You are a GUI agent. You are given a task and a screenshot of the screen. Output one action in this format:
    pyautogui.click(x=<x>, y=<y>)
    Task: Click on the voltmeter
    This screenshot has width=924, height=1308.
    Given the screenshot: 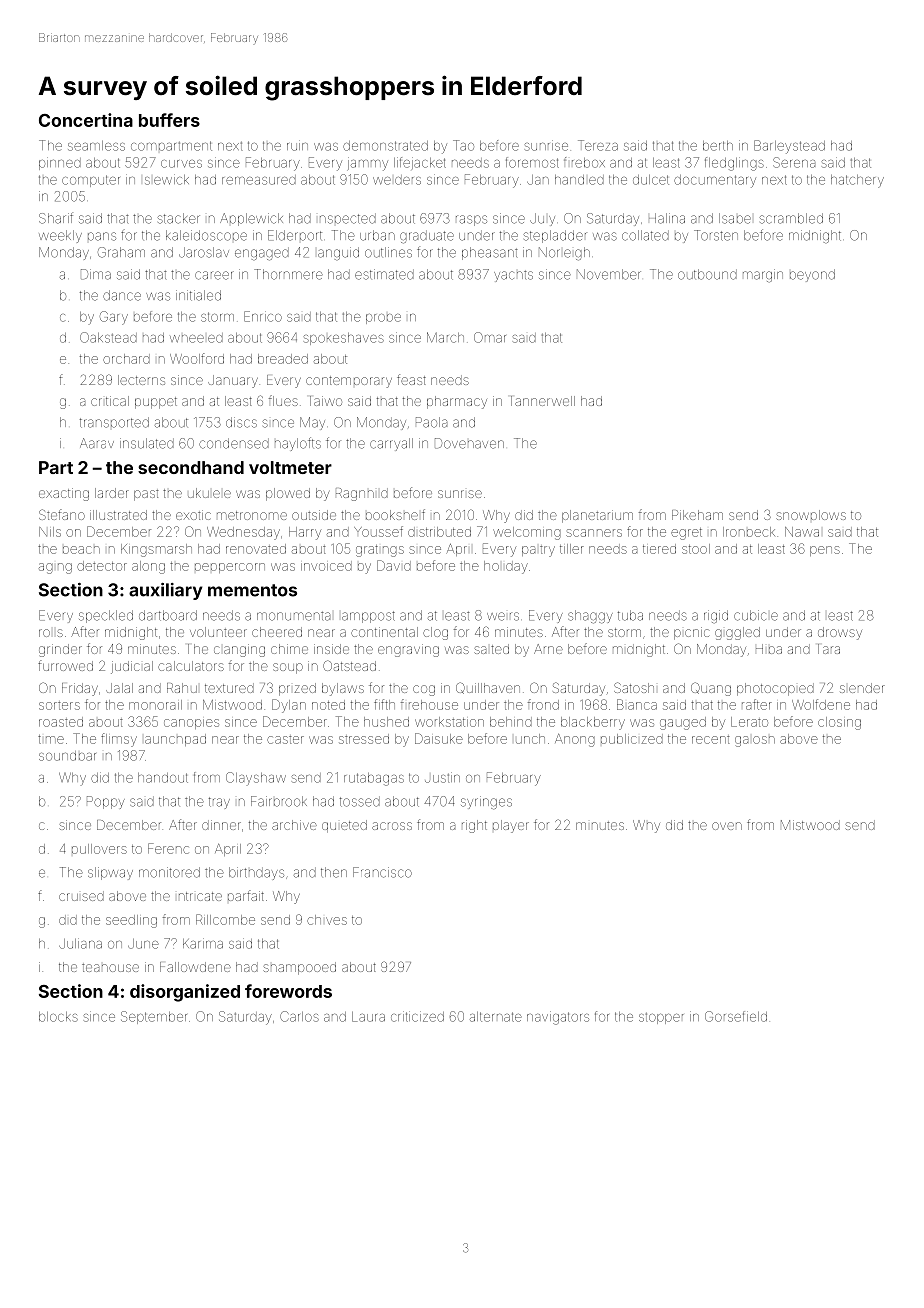 What is the action you would take?
    pyautogui.click(x=290, y=467)
